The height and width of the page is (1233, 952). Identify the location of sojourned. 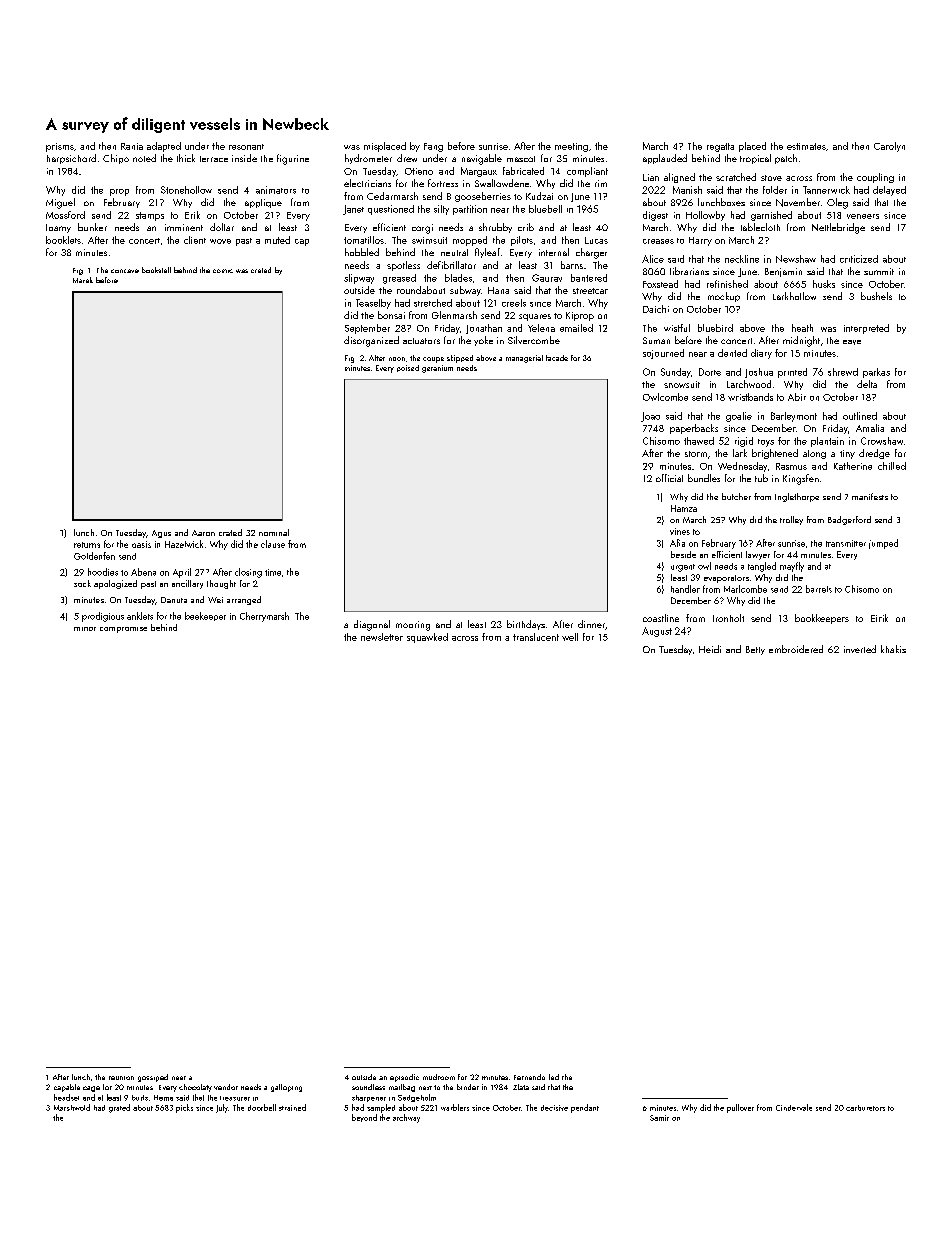
(663, 354).
